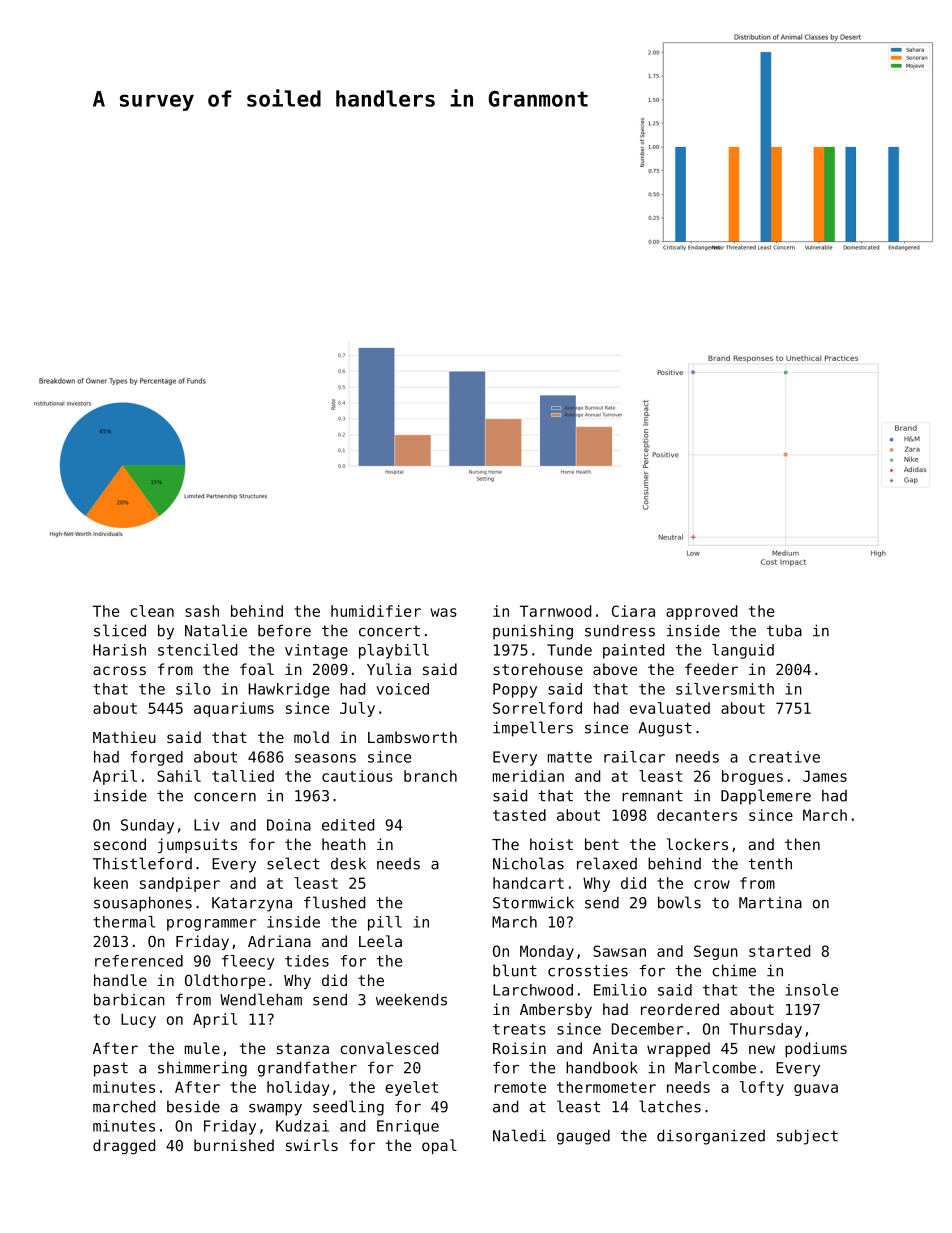 This page has width=952, height=1233. What do you see at coordinates (533, 632) in the page?
I see `punishing` at bounding box center [533, 632].
